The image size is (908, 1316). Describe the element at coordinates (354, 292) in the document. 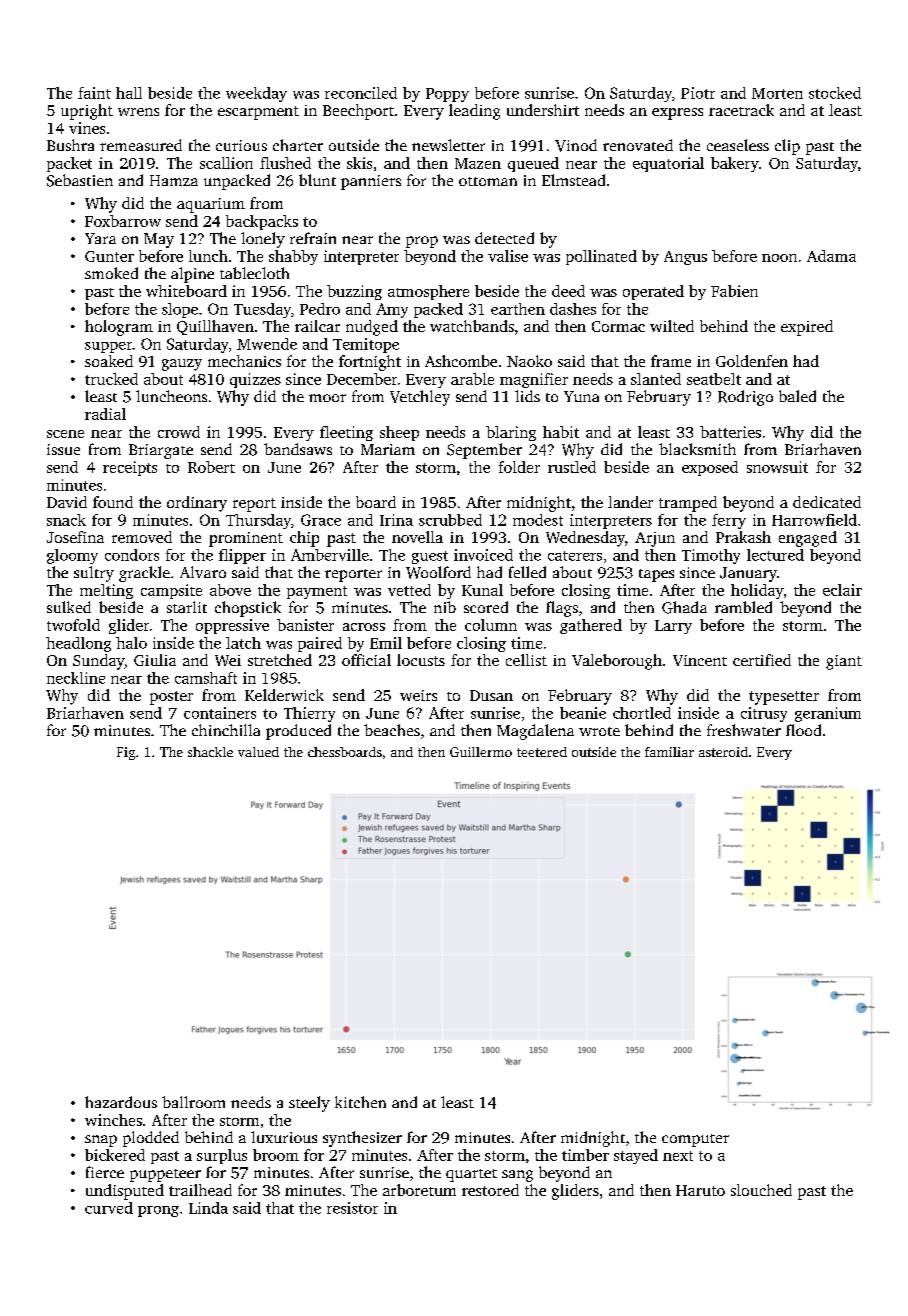

I see `buzzing` at that location.
